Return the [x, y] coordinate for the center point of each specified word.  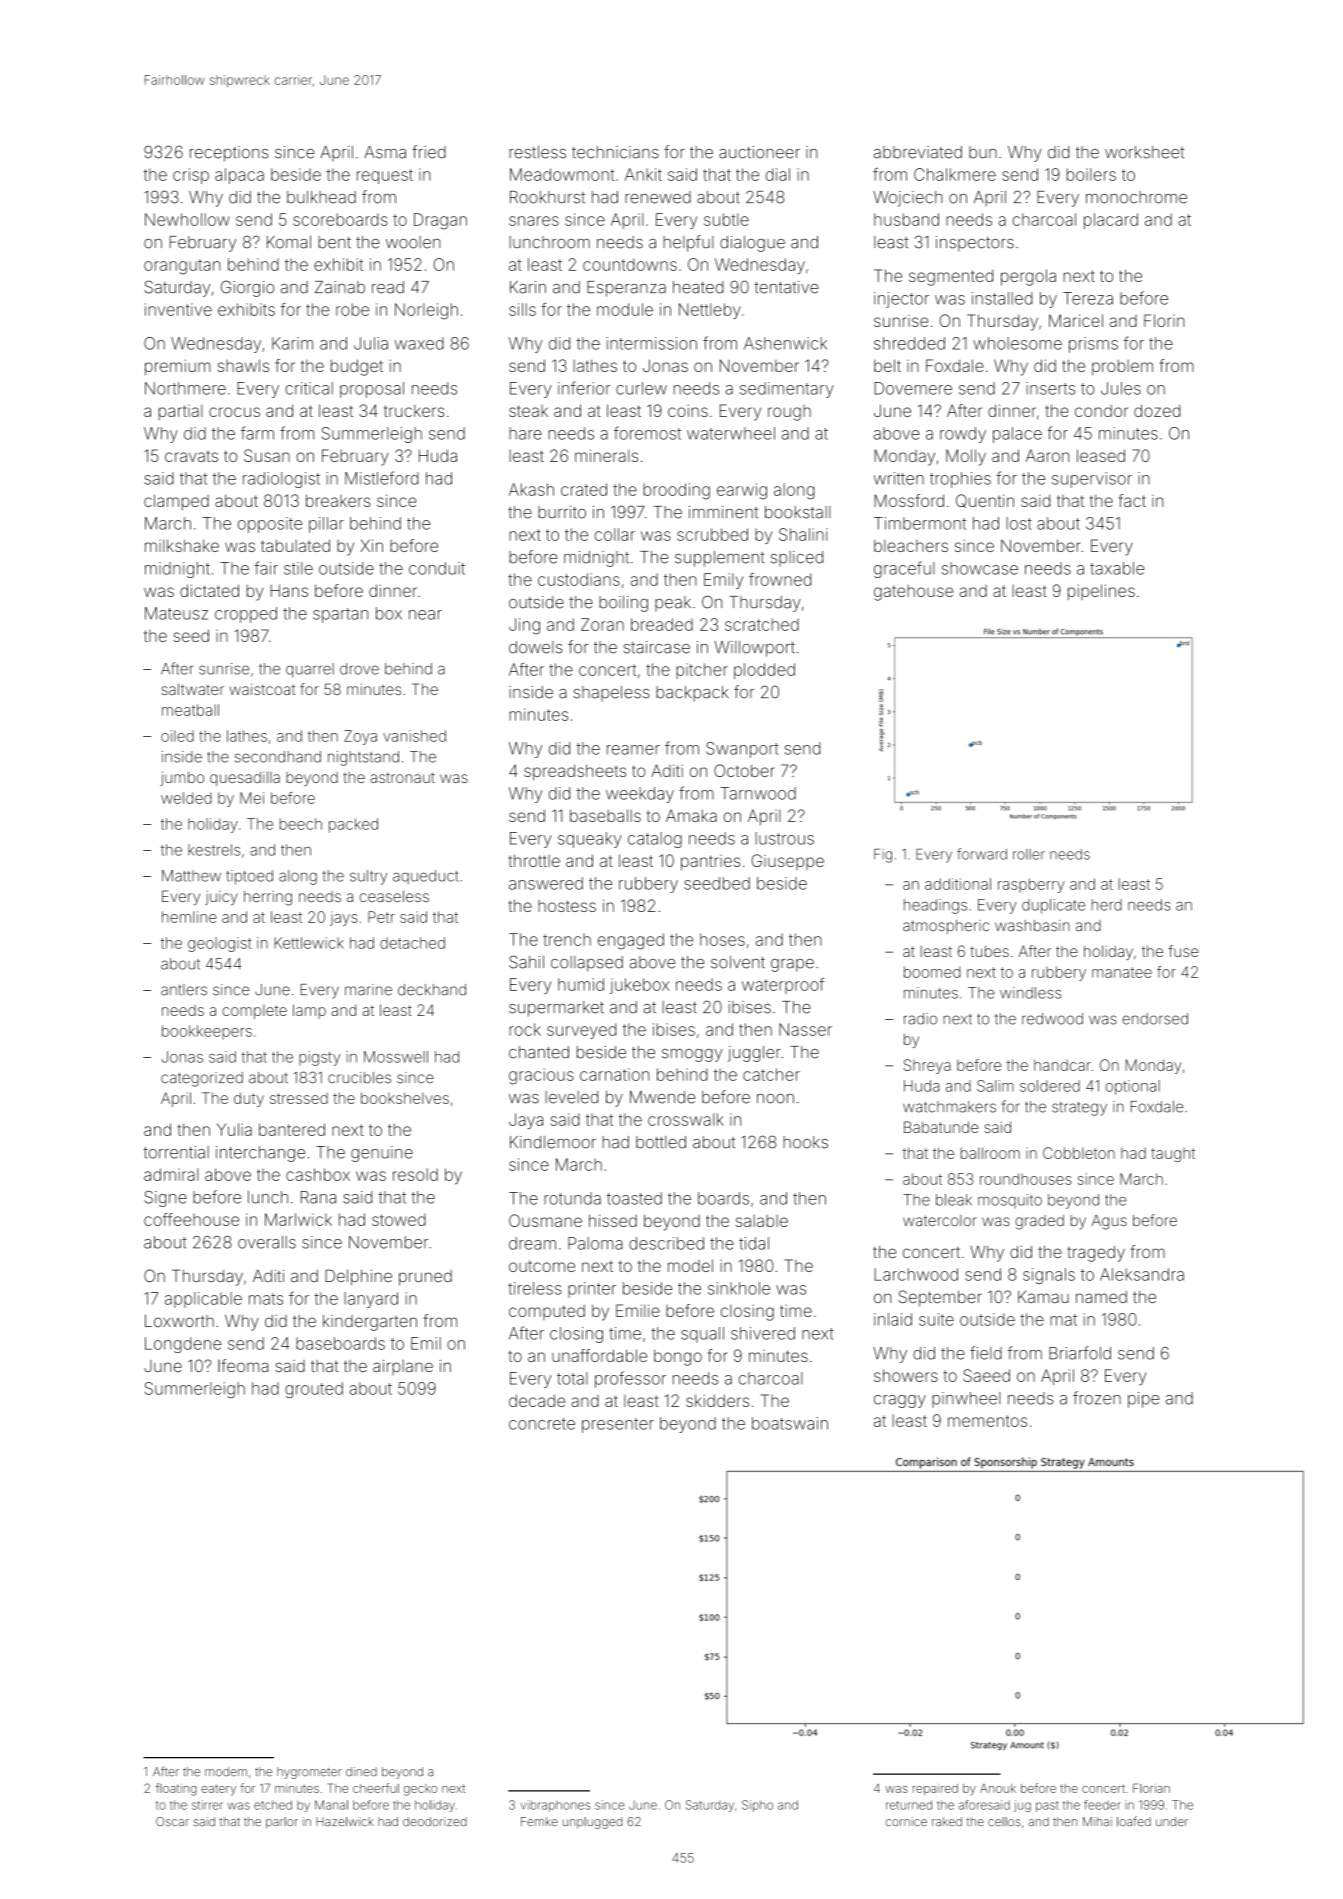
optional [1132, 1087]
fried [429, 152]
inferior [584, 388]
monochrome [1136, 197]
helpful [689, 243]
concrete [542, 1424]
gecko [420, 1790]
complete [254, 1011]
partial [181, 412]
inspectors [975, 244]
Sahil [526, 962]
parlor [282, 1823]
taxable [1117, 568]
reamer [633, 750]
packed [353, 825]
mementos [987, 1421]
